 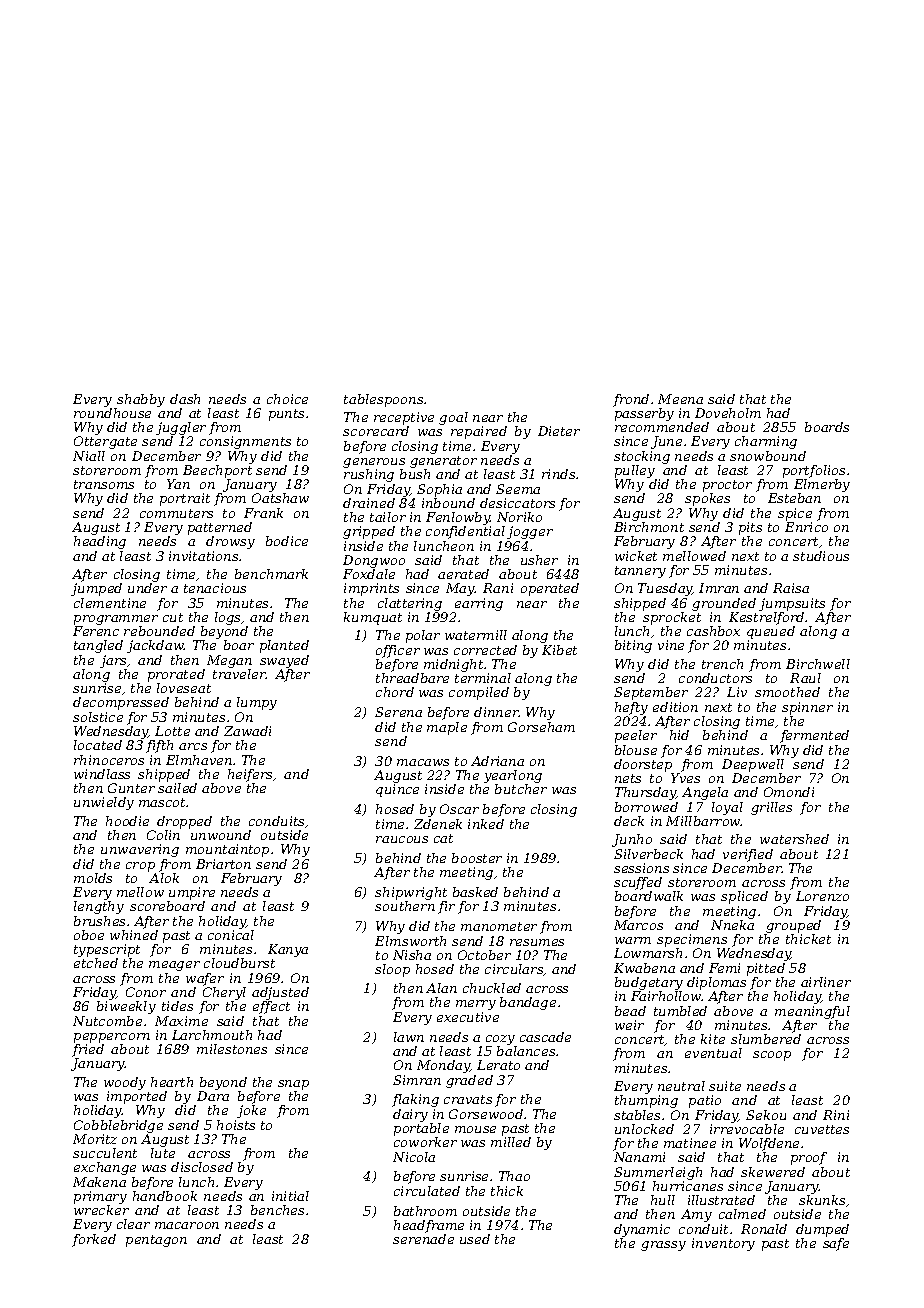 What do you see at coordinates (475, 1239) in the image?
I see `used` at bounding box center [475, 1239].
